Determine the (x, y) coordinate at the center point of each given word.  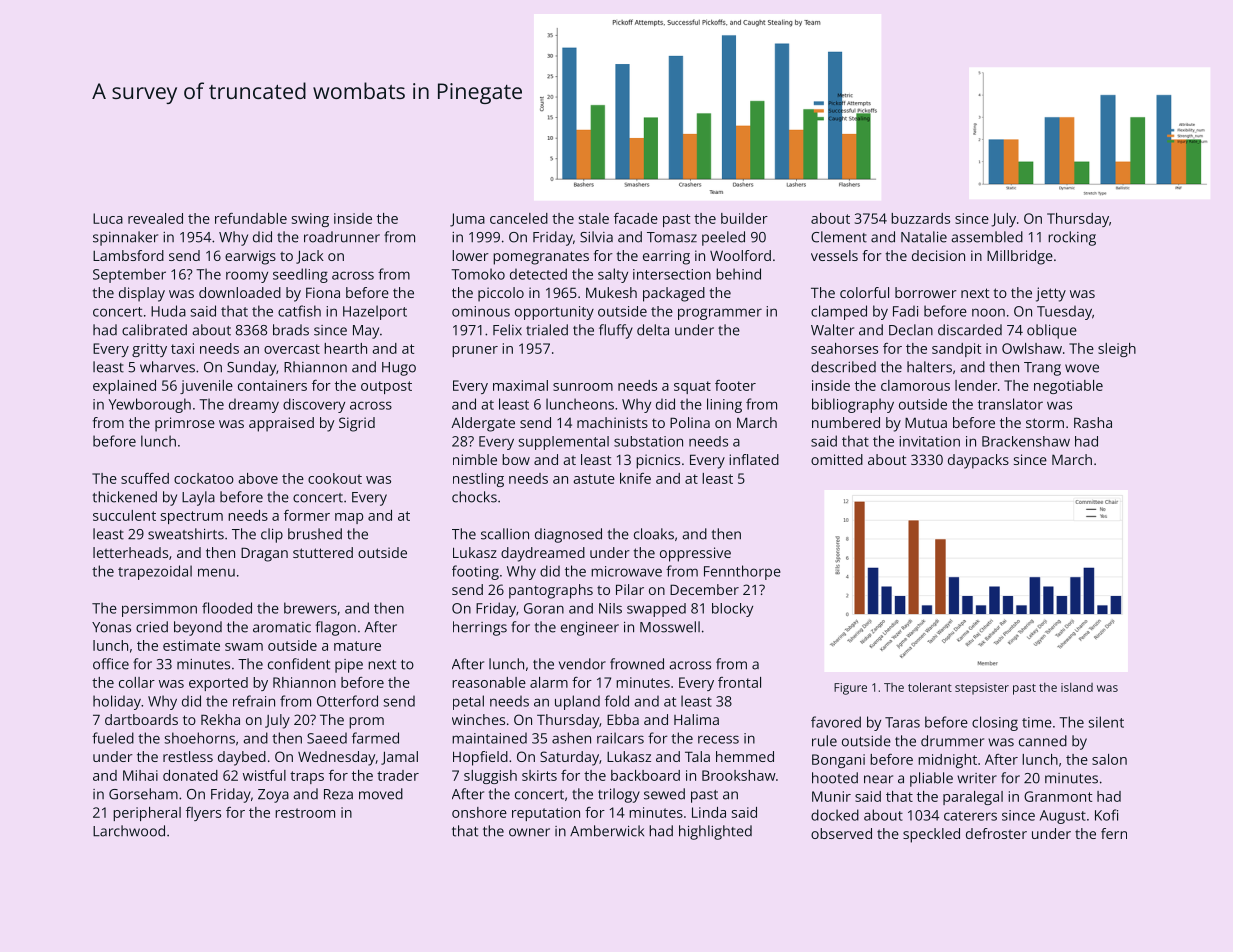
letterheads (130, 552)
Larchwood (129, 831)
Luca (108, 218)
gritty (149, 350)
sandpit (956, 350)
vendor (582, 664)
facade (636, 218)
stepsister (982, 689)
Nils (610, 608)
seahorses (844, 348)
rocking (1072, 238)
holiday (117, 702)
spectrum (192, 517)
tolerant (930, 687)
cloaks (654, 534)
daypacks (978, 461)
